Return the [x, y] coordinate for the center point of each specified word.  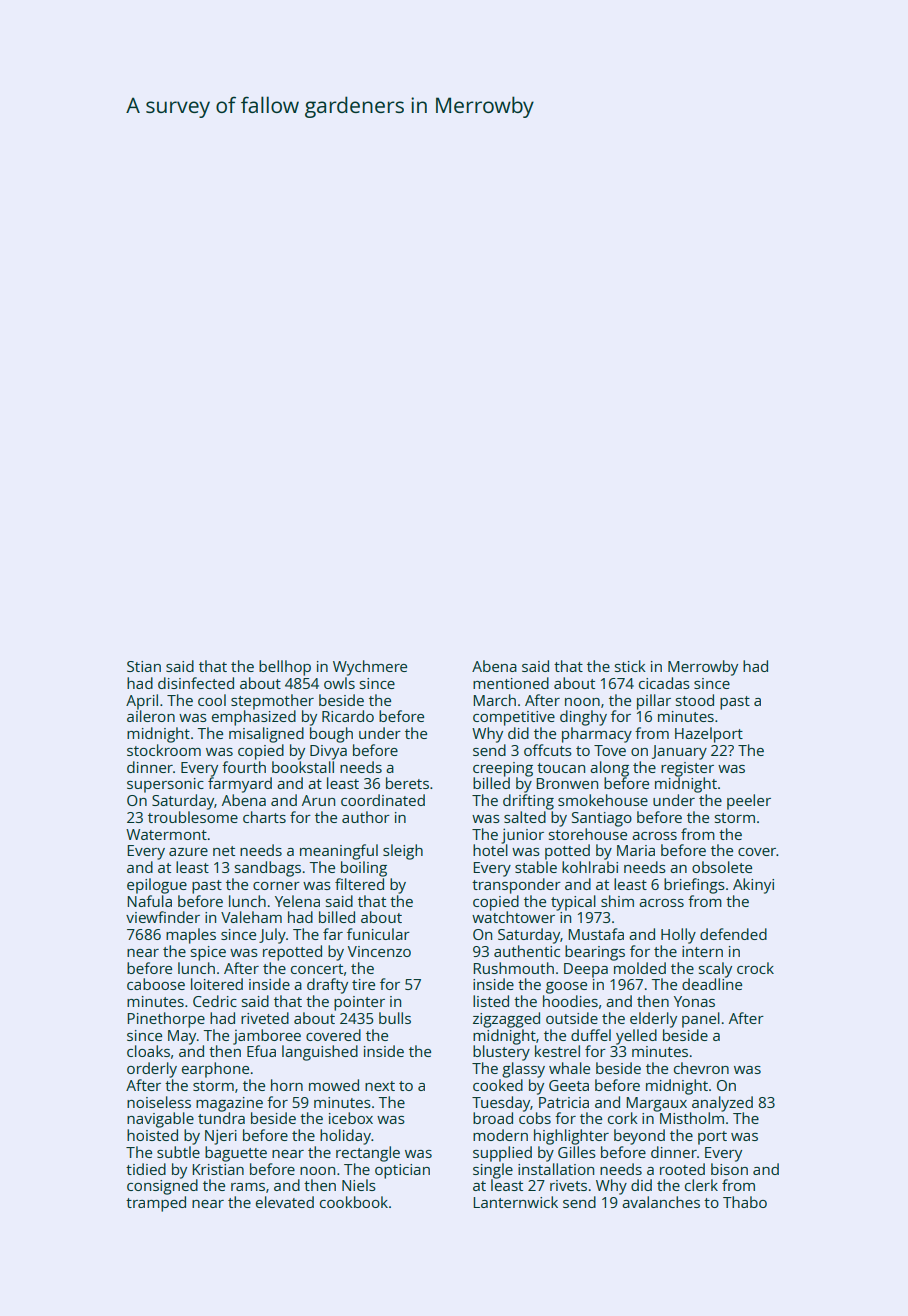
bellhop [285, 668]
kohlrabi [590, 867]
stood [695, 700]
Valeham [251, 917]
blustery [501, 1053]
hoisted [152, 1135]
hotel [490, 850]
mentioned [511, 683]
